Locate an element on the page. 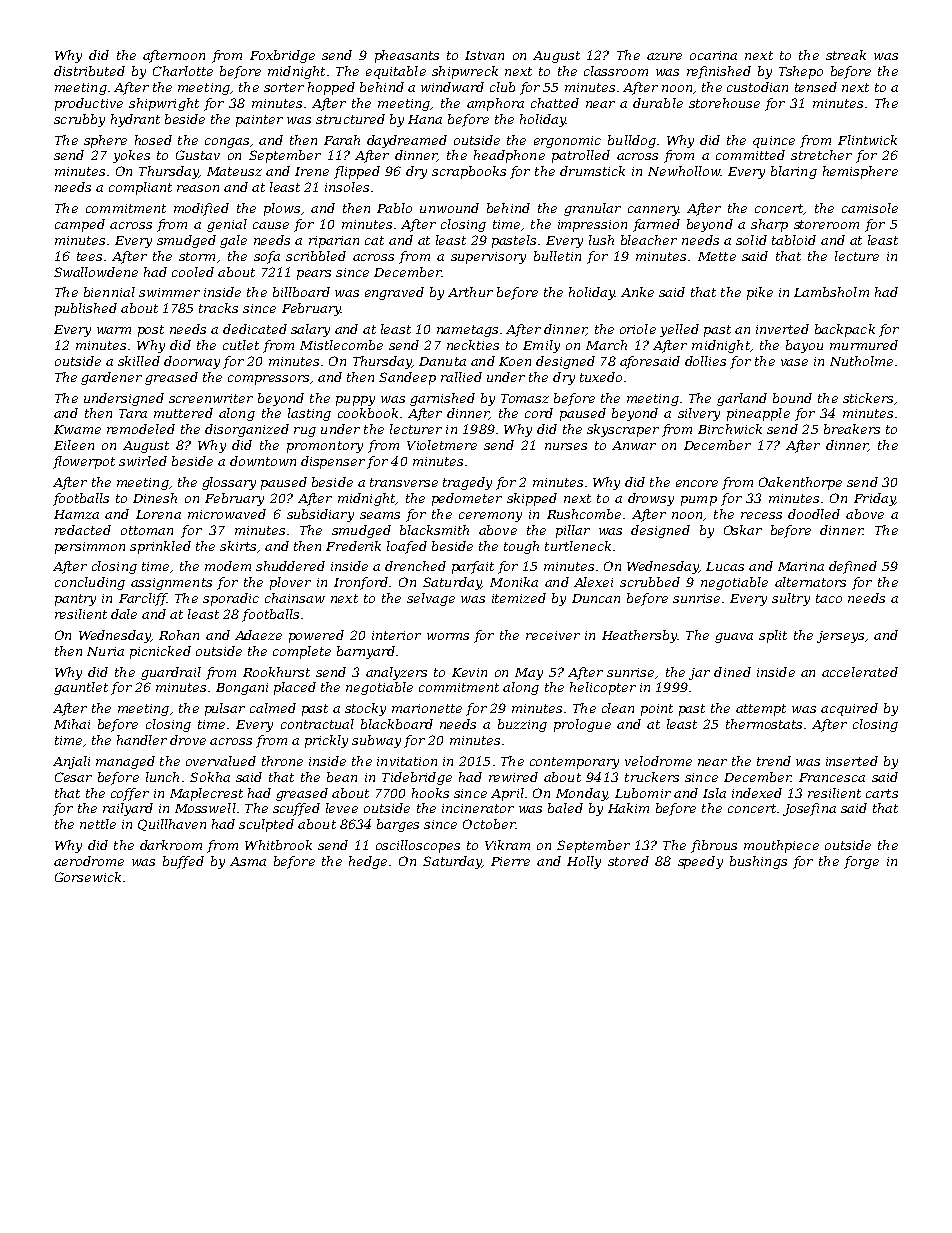 The width and height of the image is (952, 1233). Istvan is located at coordinates (484, 55).
